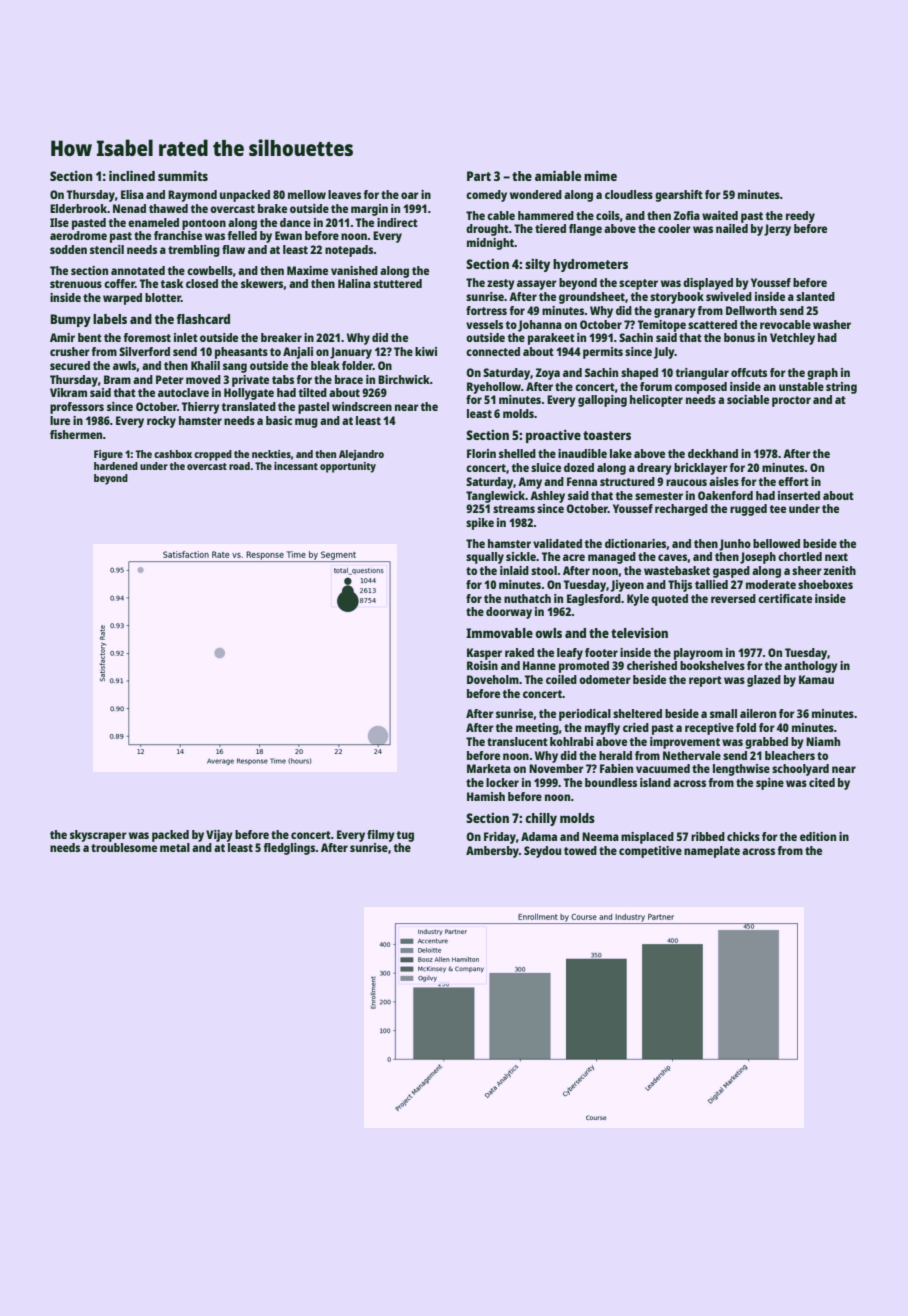  Describe the element at coordinates (98, 836) in the document. I see `skyscraper` at that location.
